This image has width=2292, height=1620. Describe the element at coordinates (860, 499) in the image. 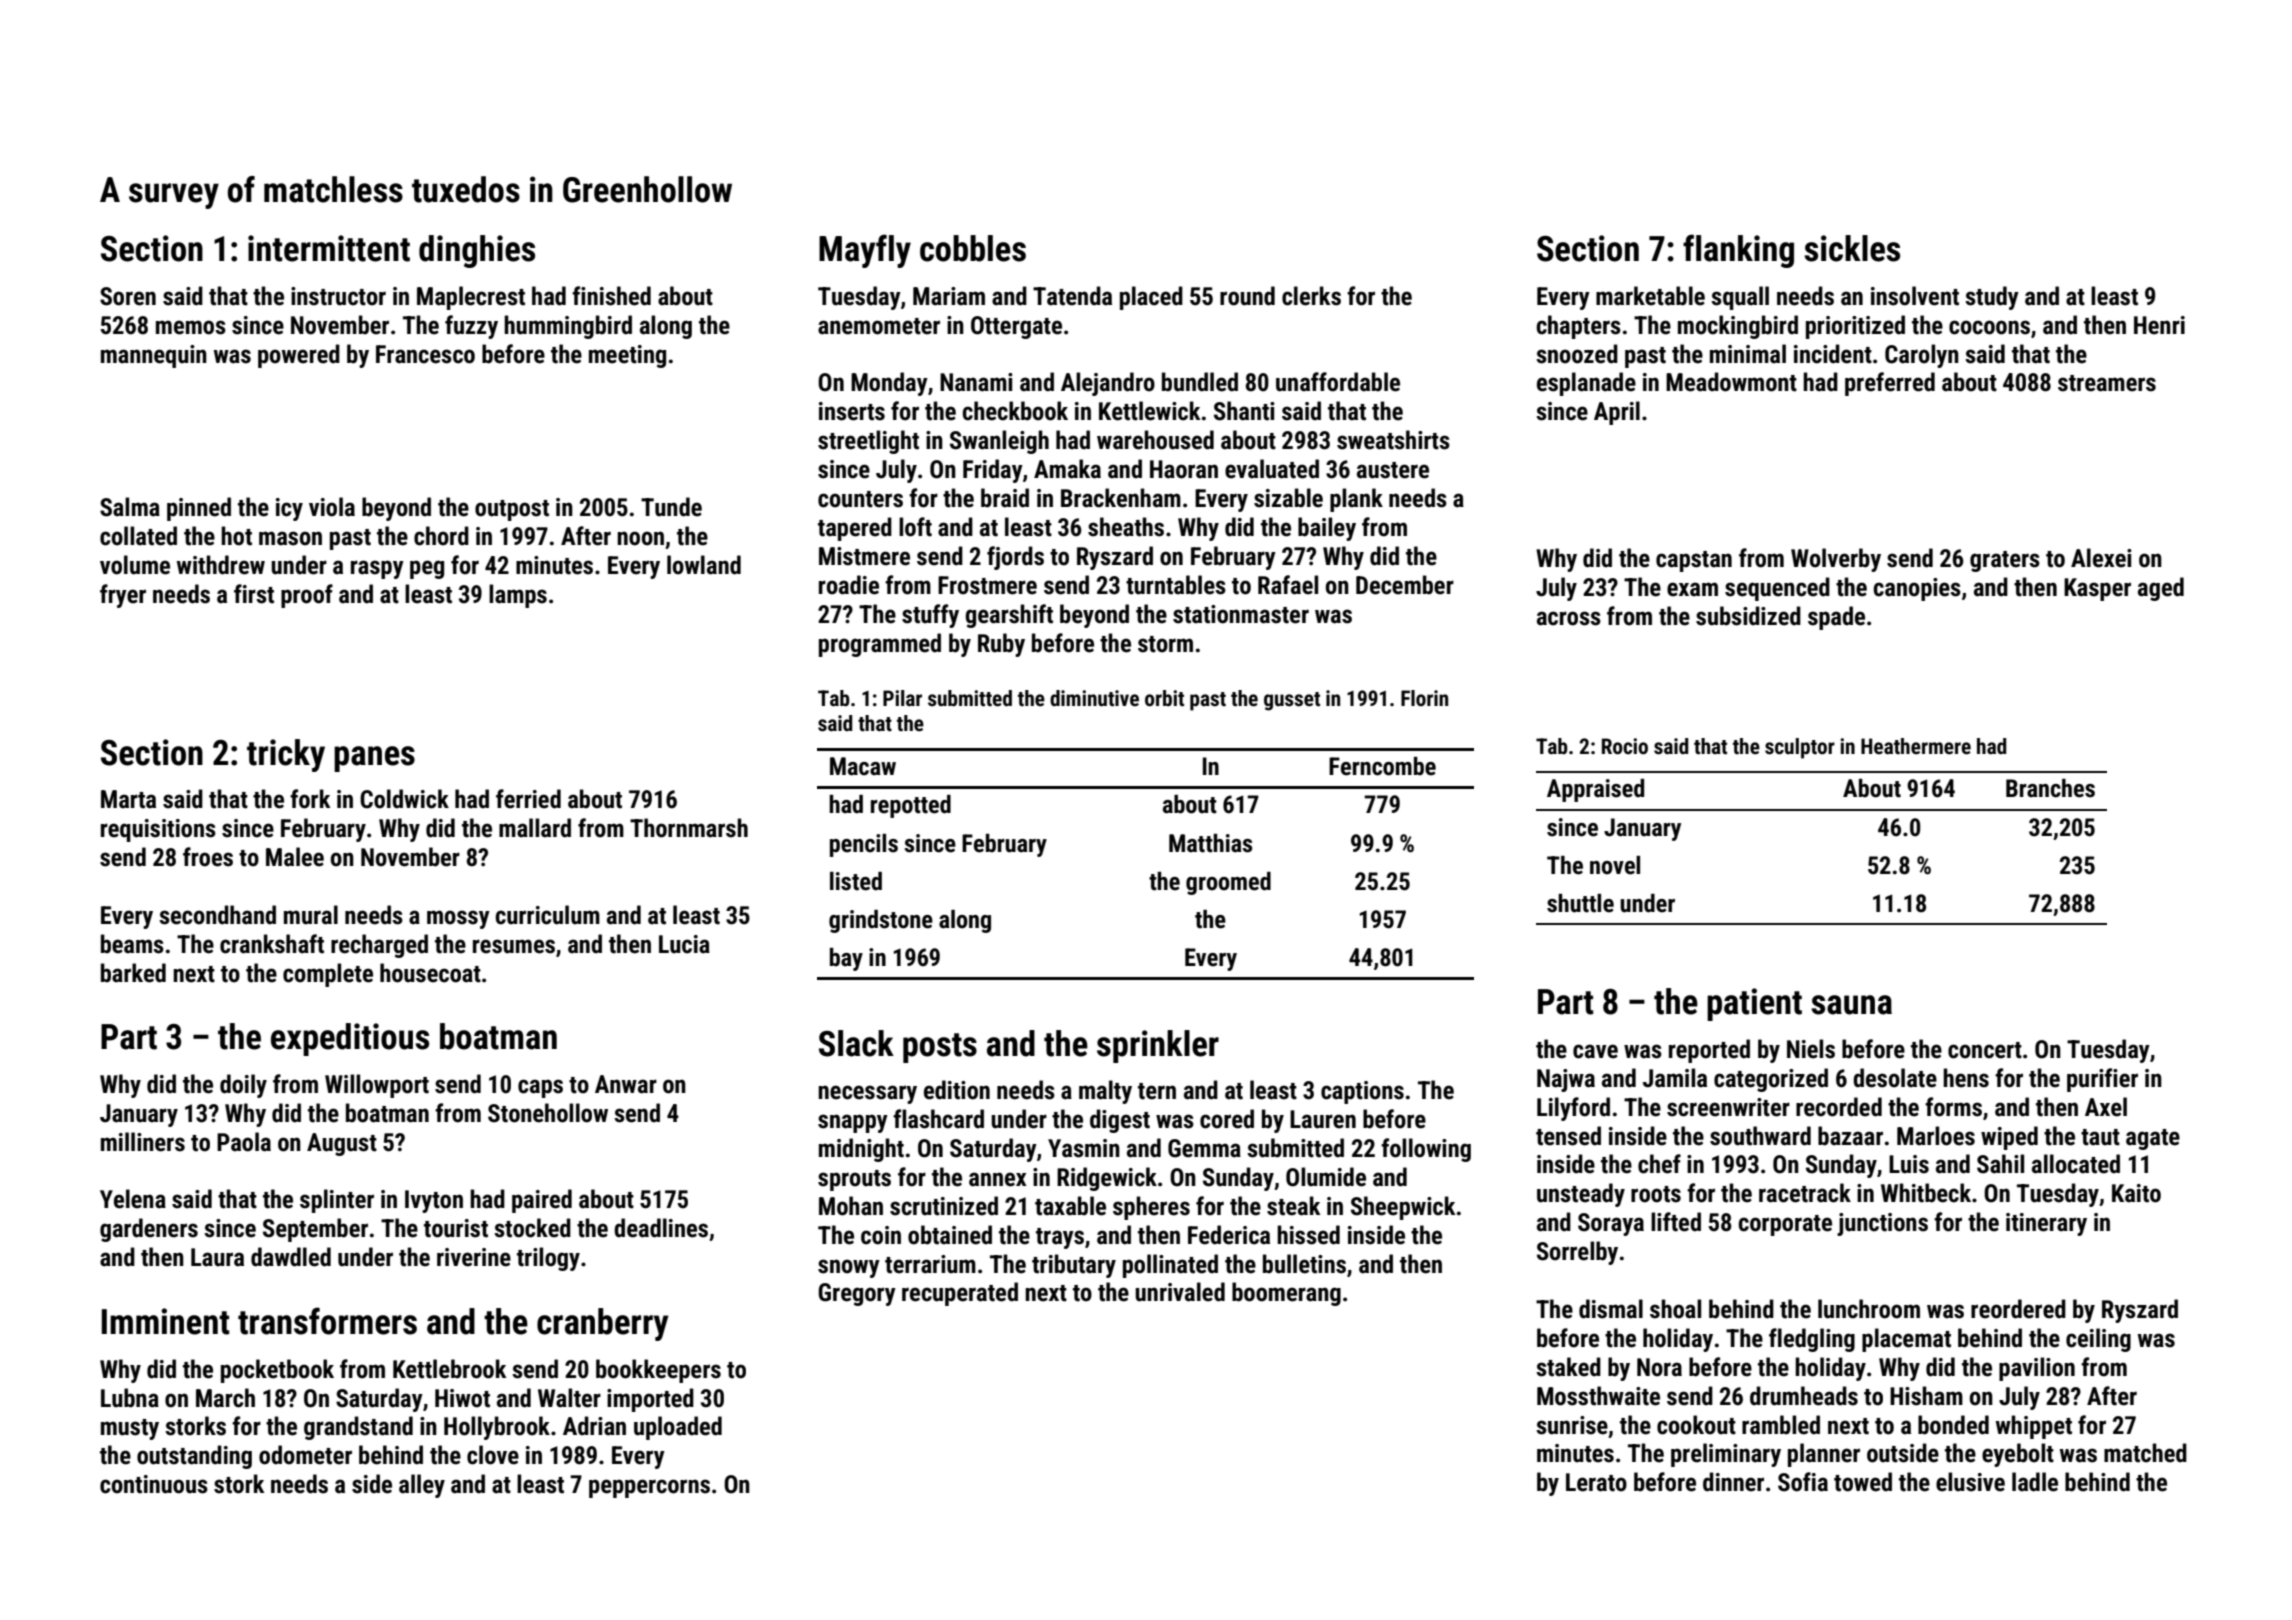

I see `counters` at that location.
